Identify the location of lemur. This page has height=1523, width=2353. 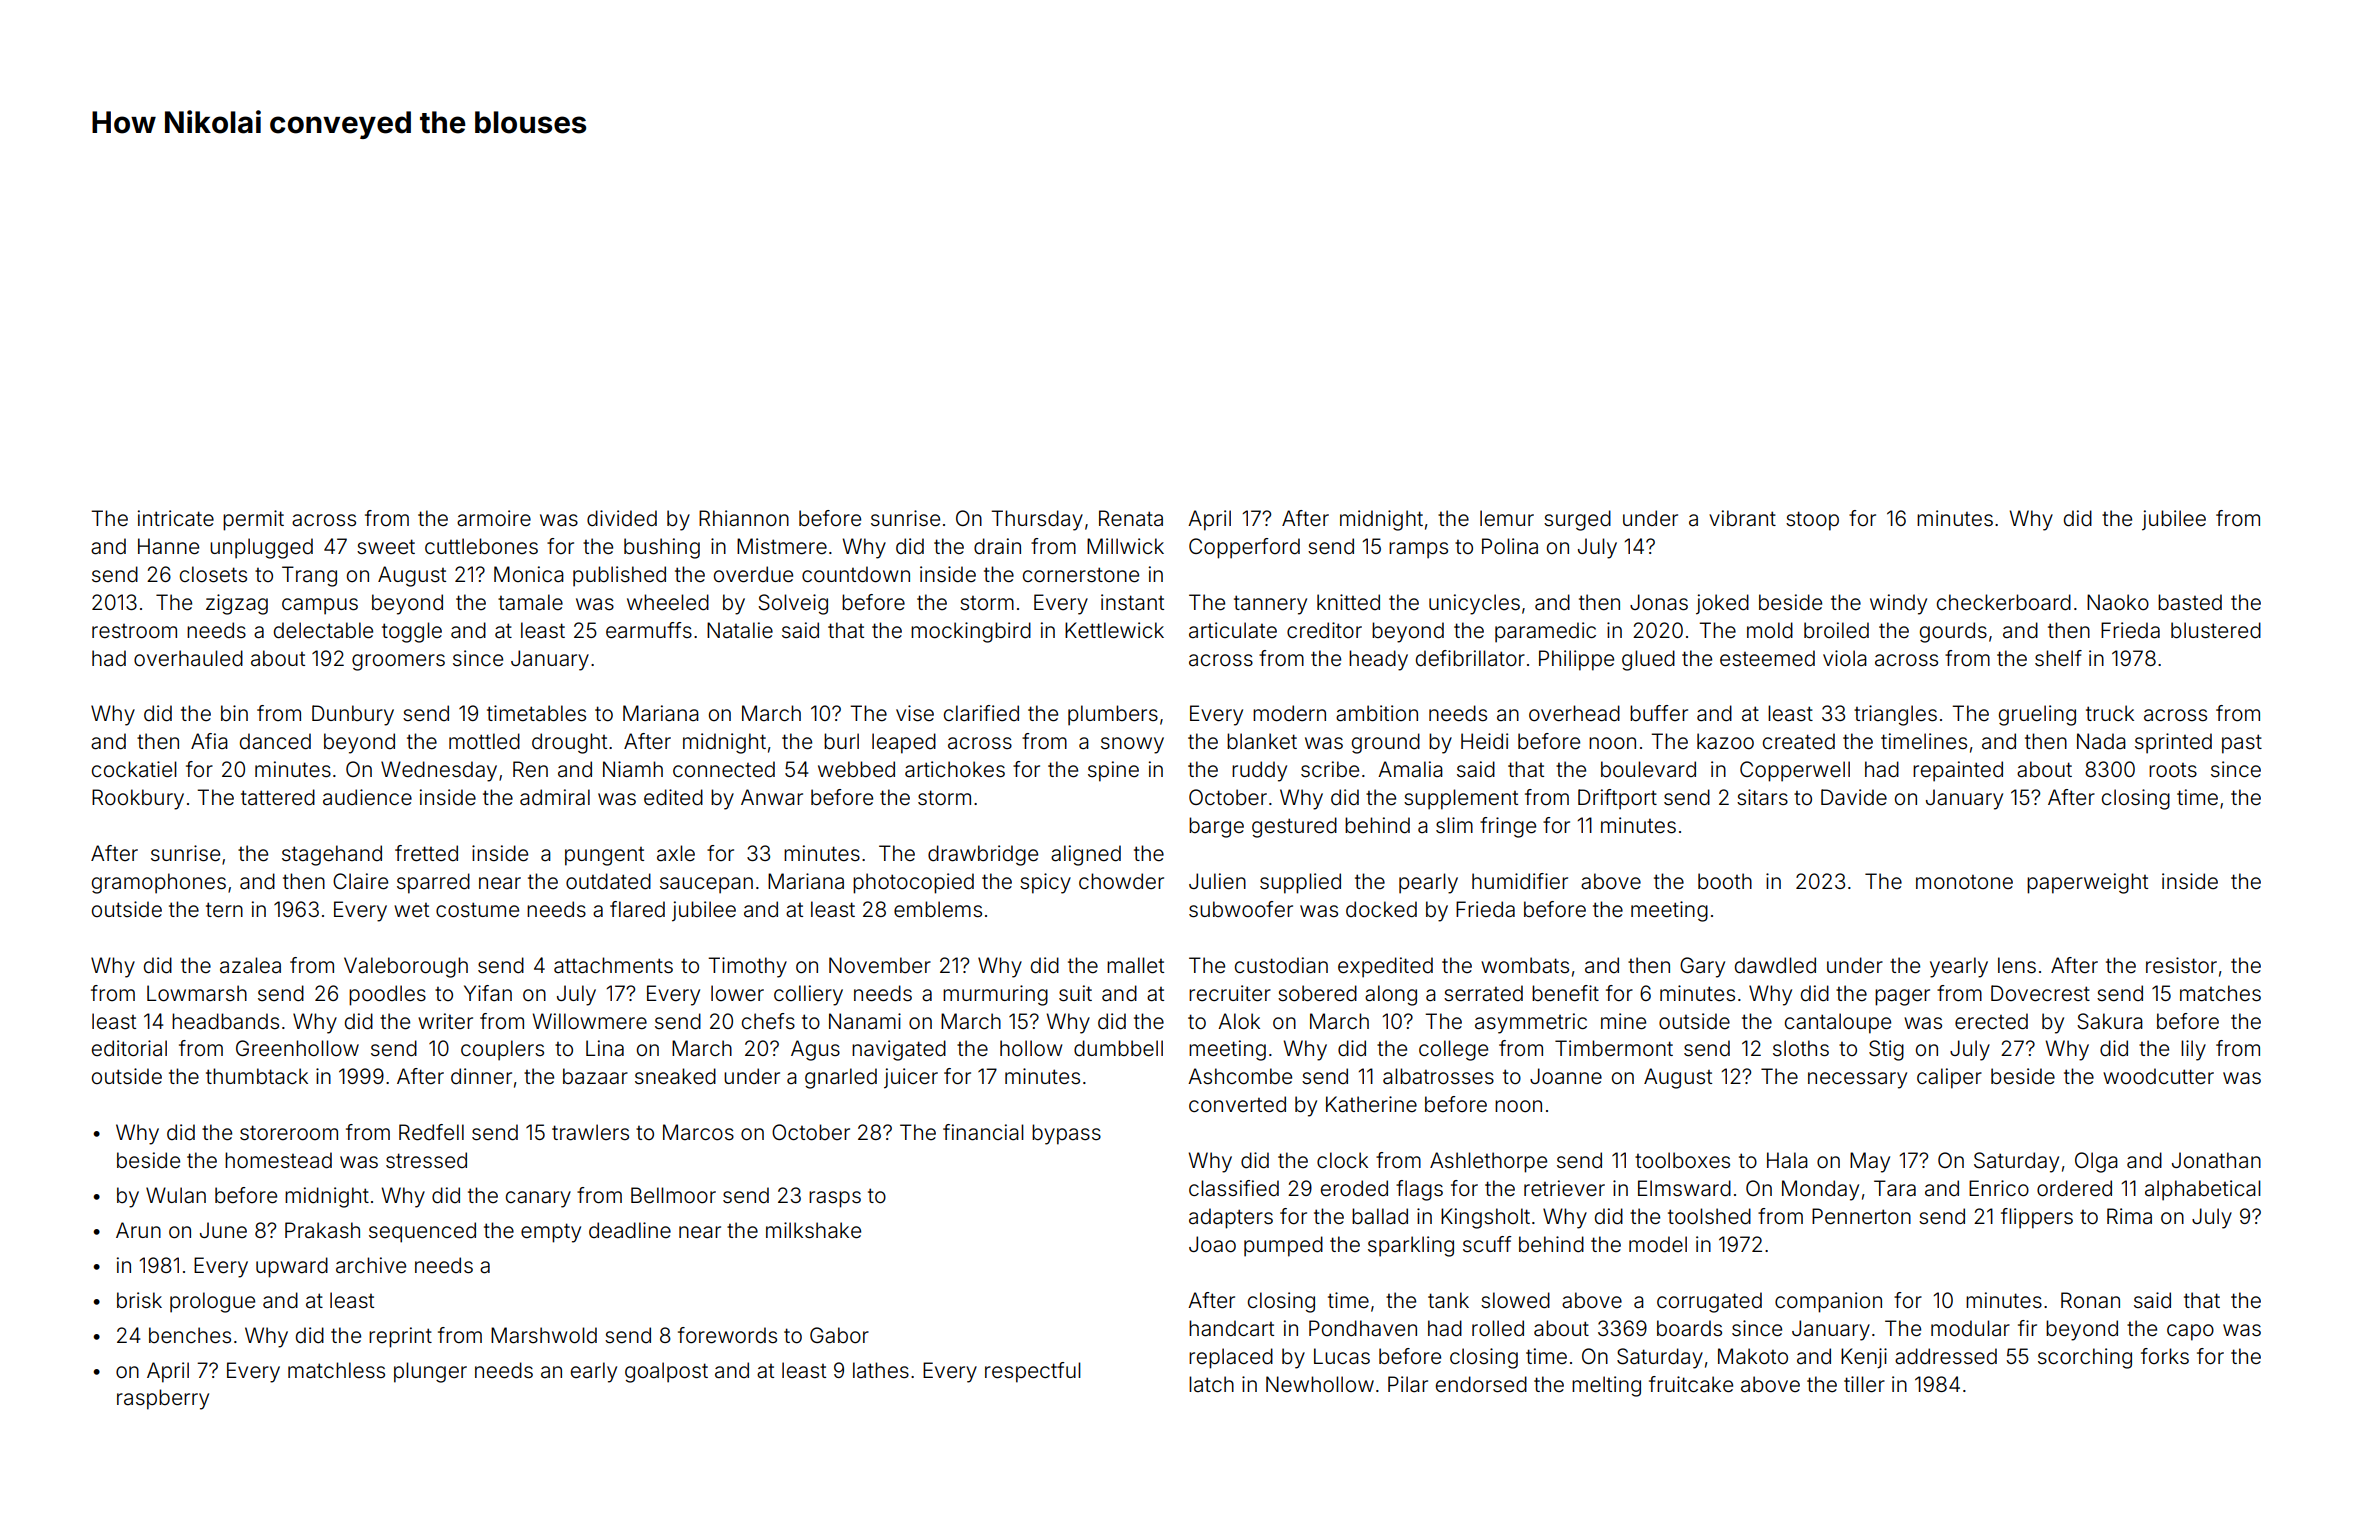
(1507, 518).
